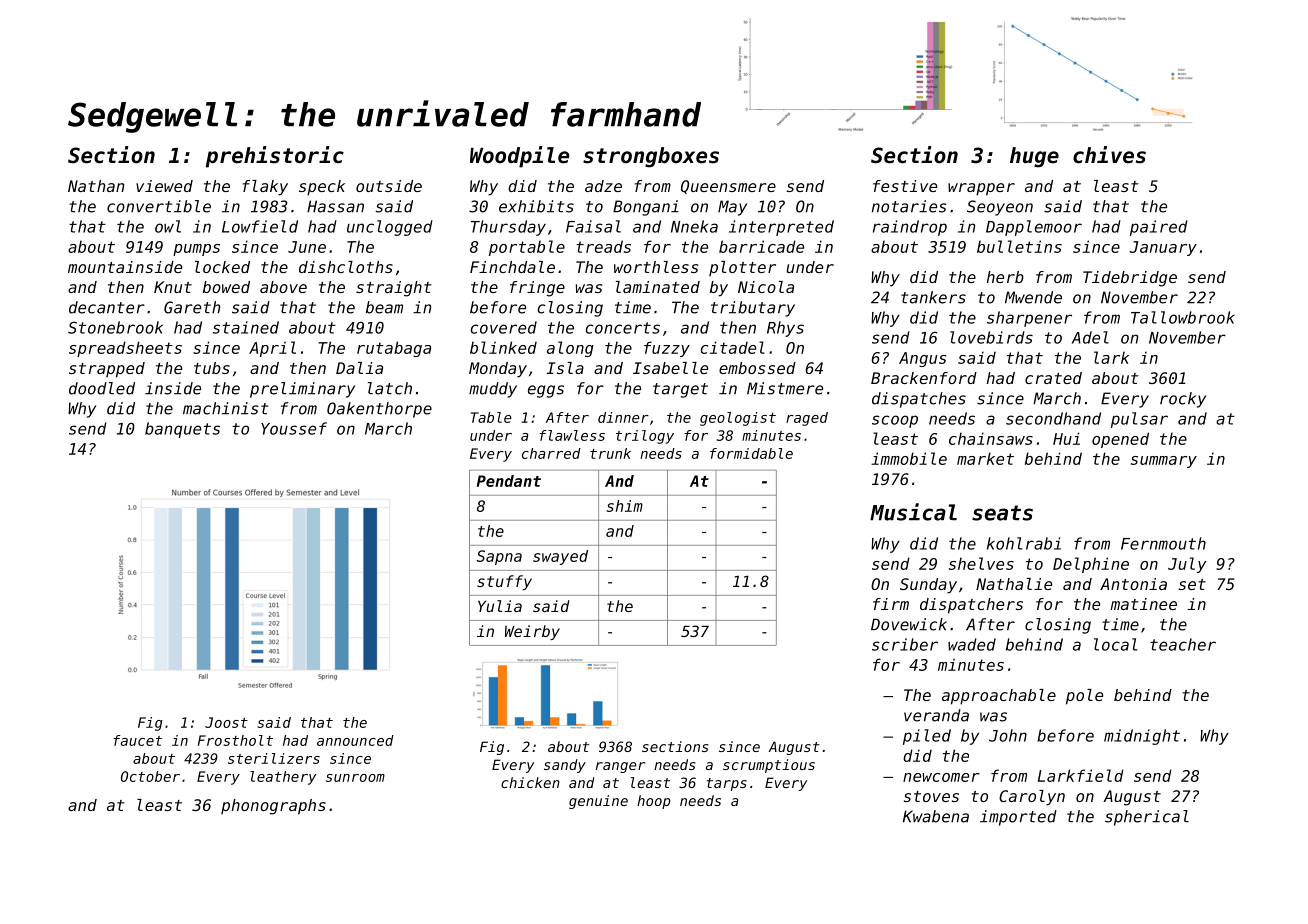  I want to click on strongboxes, so click(651, 157).
